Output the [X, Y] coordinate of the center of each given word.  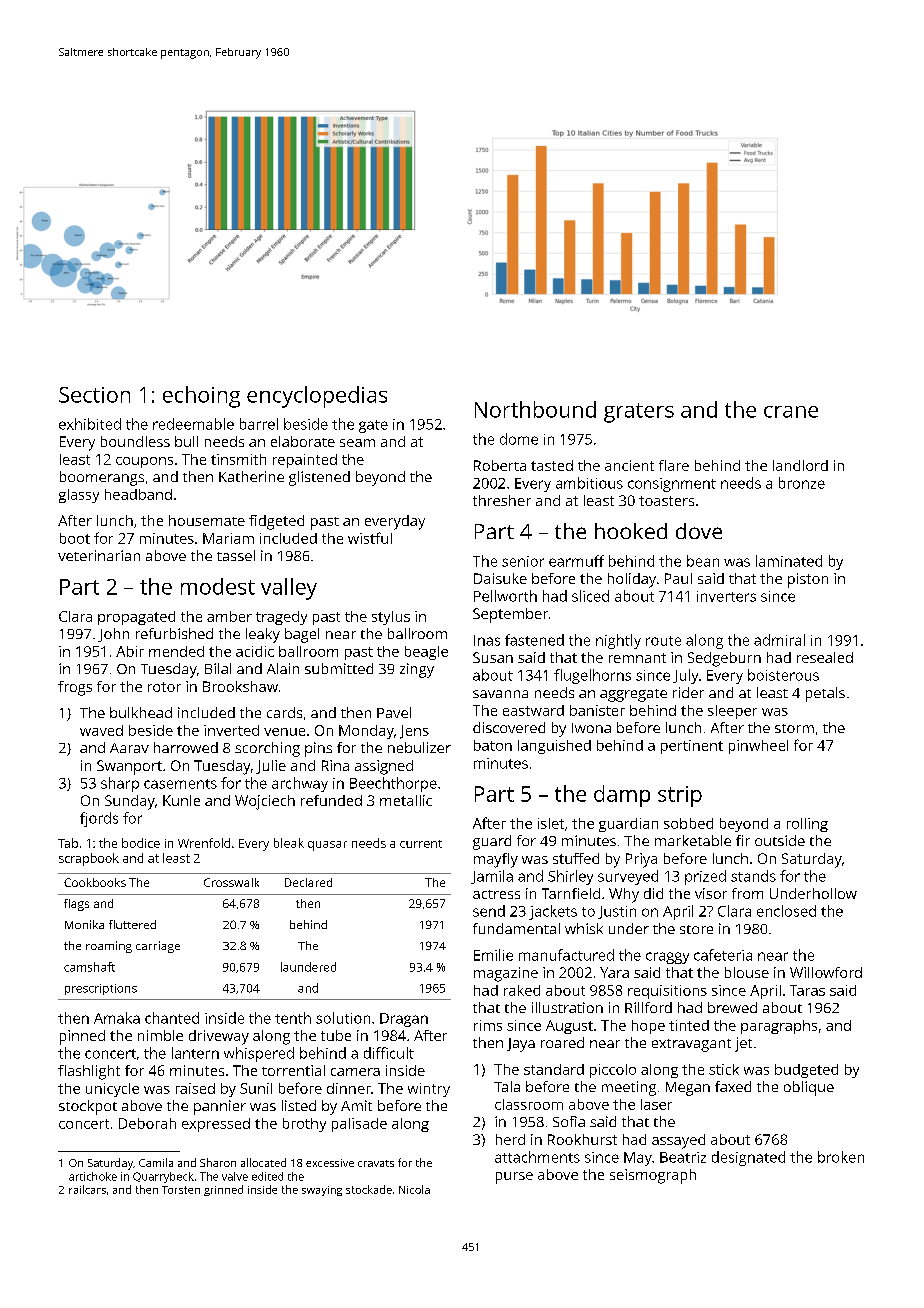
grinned [223, 1190]
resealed [825, 657]
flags [76, 905]
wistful [370, 538]
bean [703, 561]
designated [748, 1158]
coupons [144, 462]
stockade [369, 1189]
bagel [302, 635]
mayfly [496, 860]
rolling [807, 825]
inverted [231, 730]
